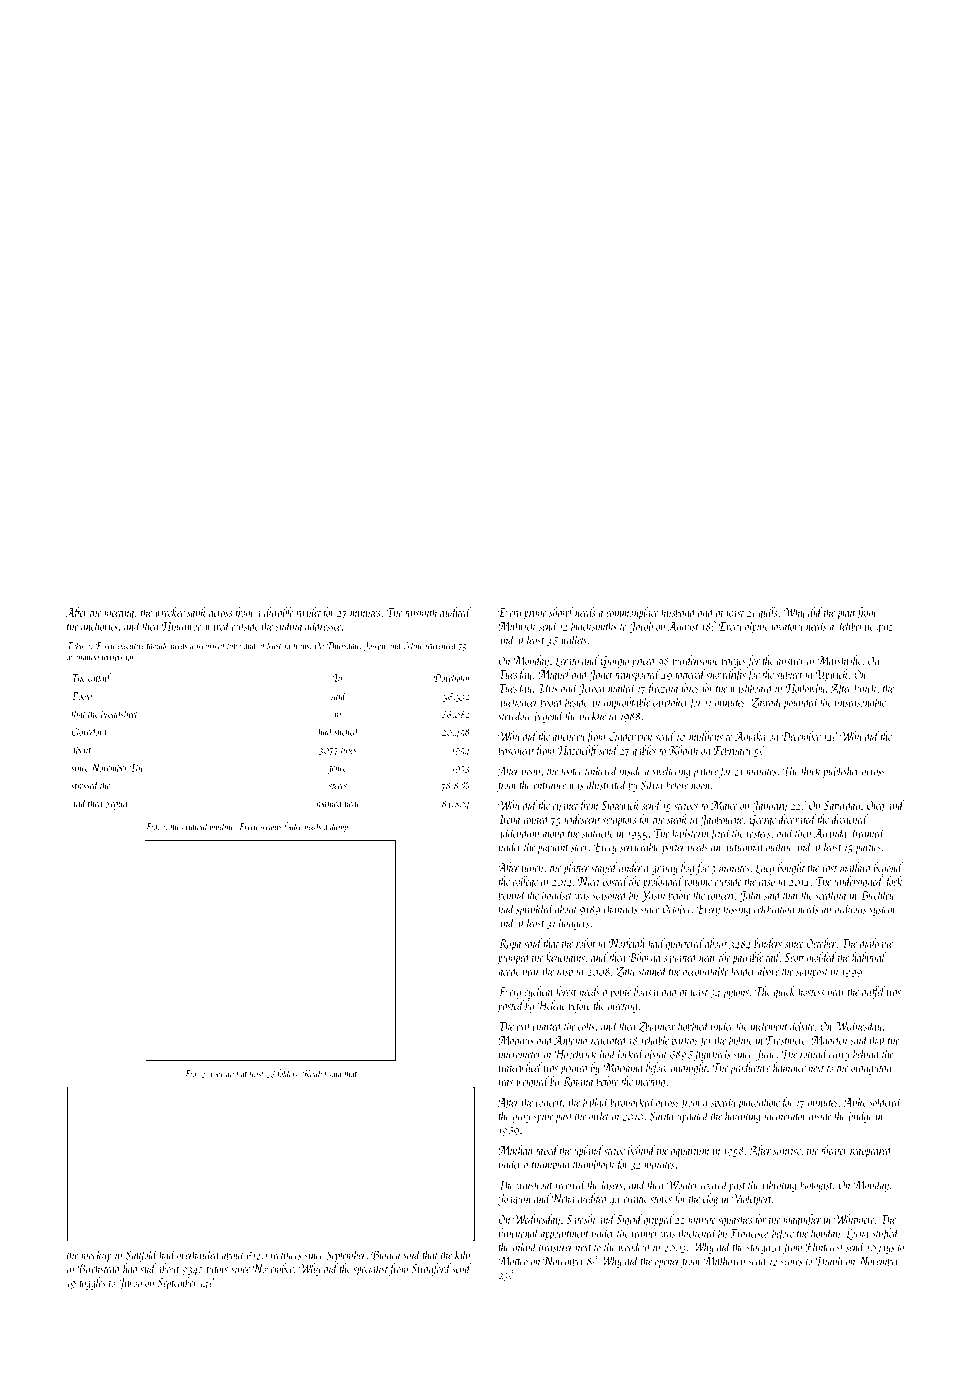 Image resolution: width=973 pixels, height=1381 pixels. I want to click on Malee, so click(724, 805).
